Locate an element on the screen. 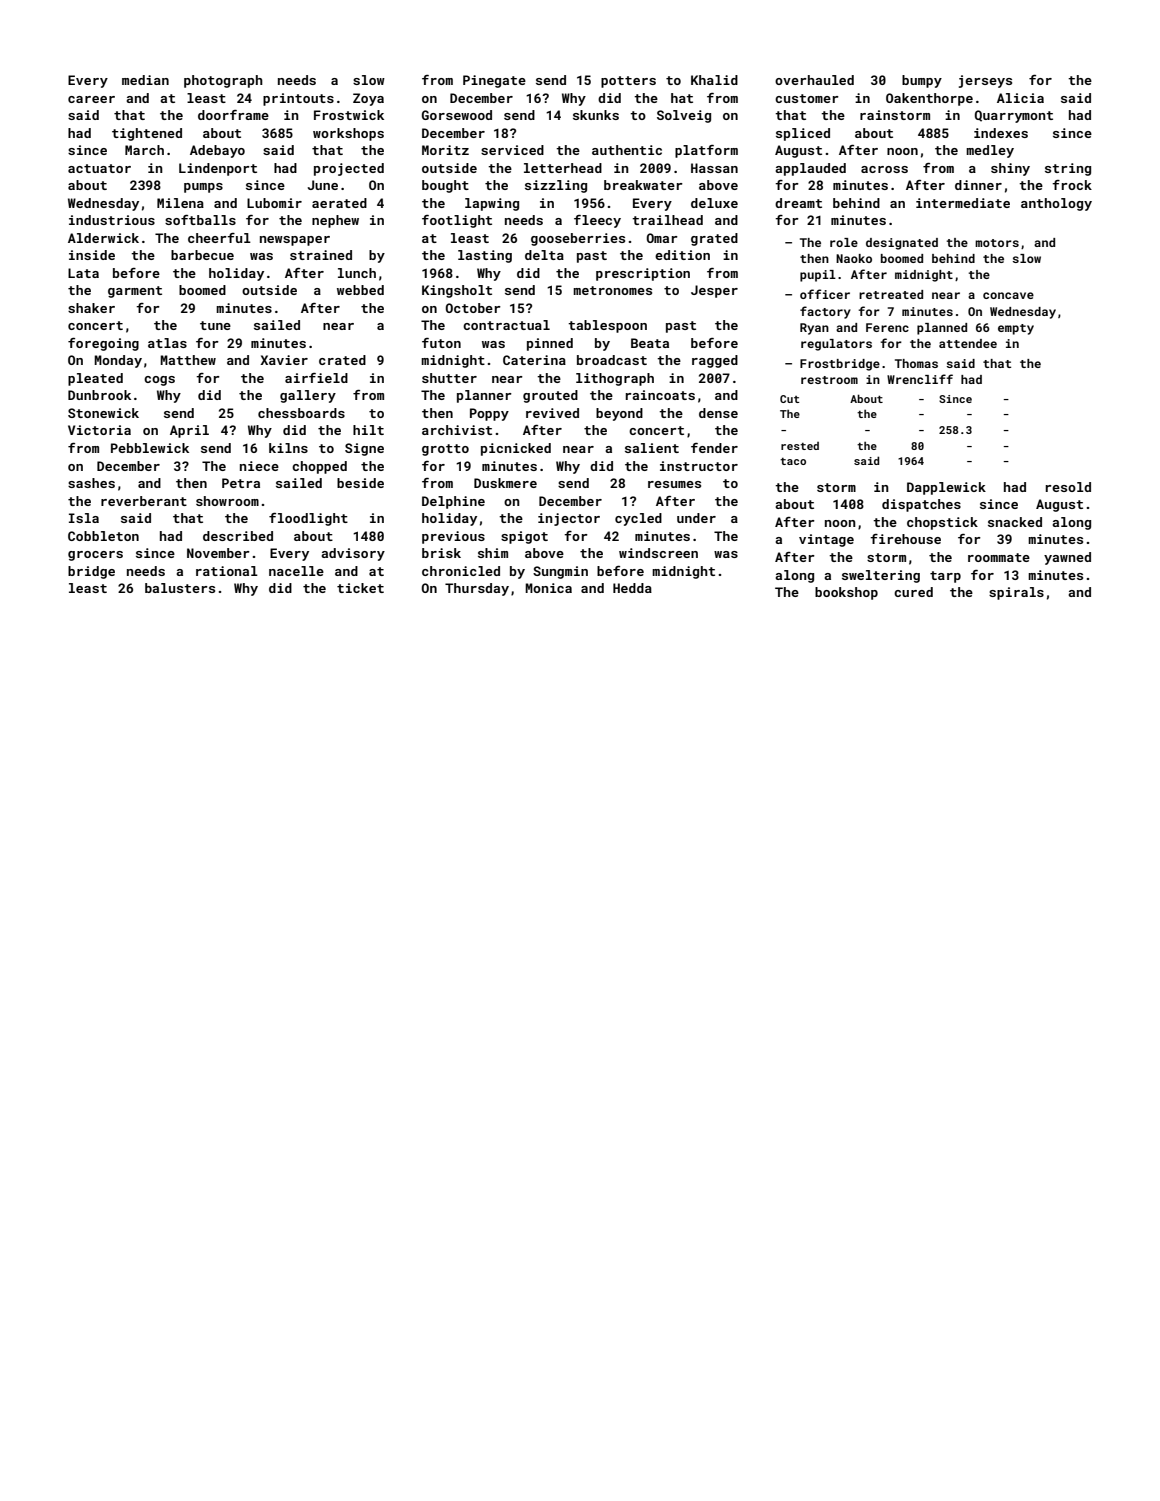 The width and height of the screenshot is (1160, 1501). newspaper is located at coordinates (295, 241).
